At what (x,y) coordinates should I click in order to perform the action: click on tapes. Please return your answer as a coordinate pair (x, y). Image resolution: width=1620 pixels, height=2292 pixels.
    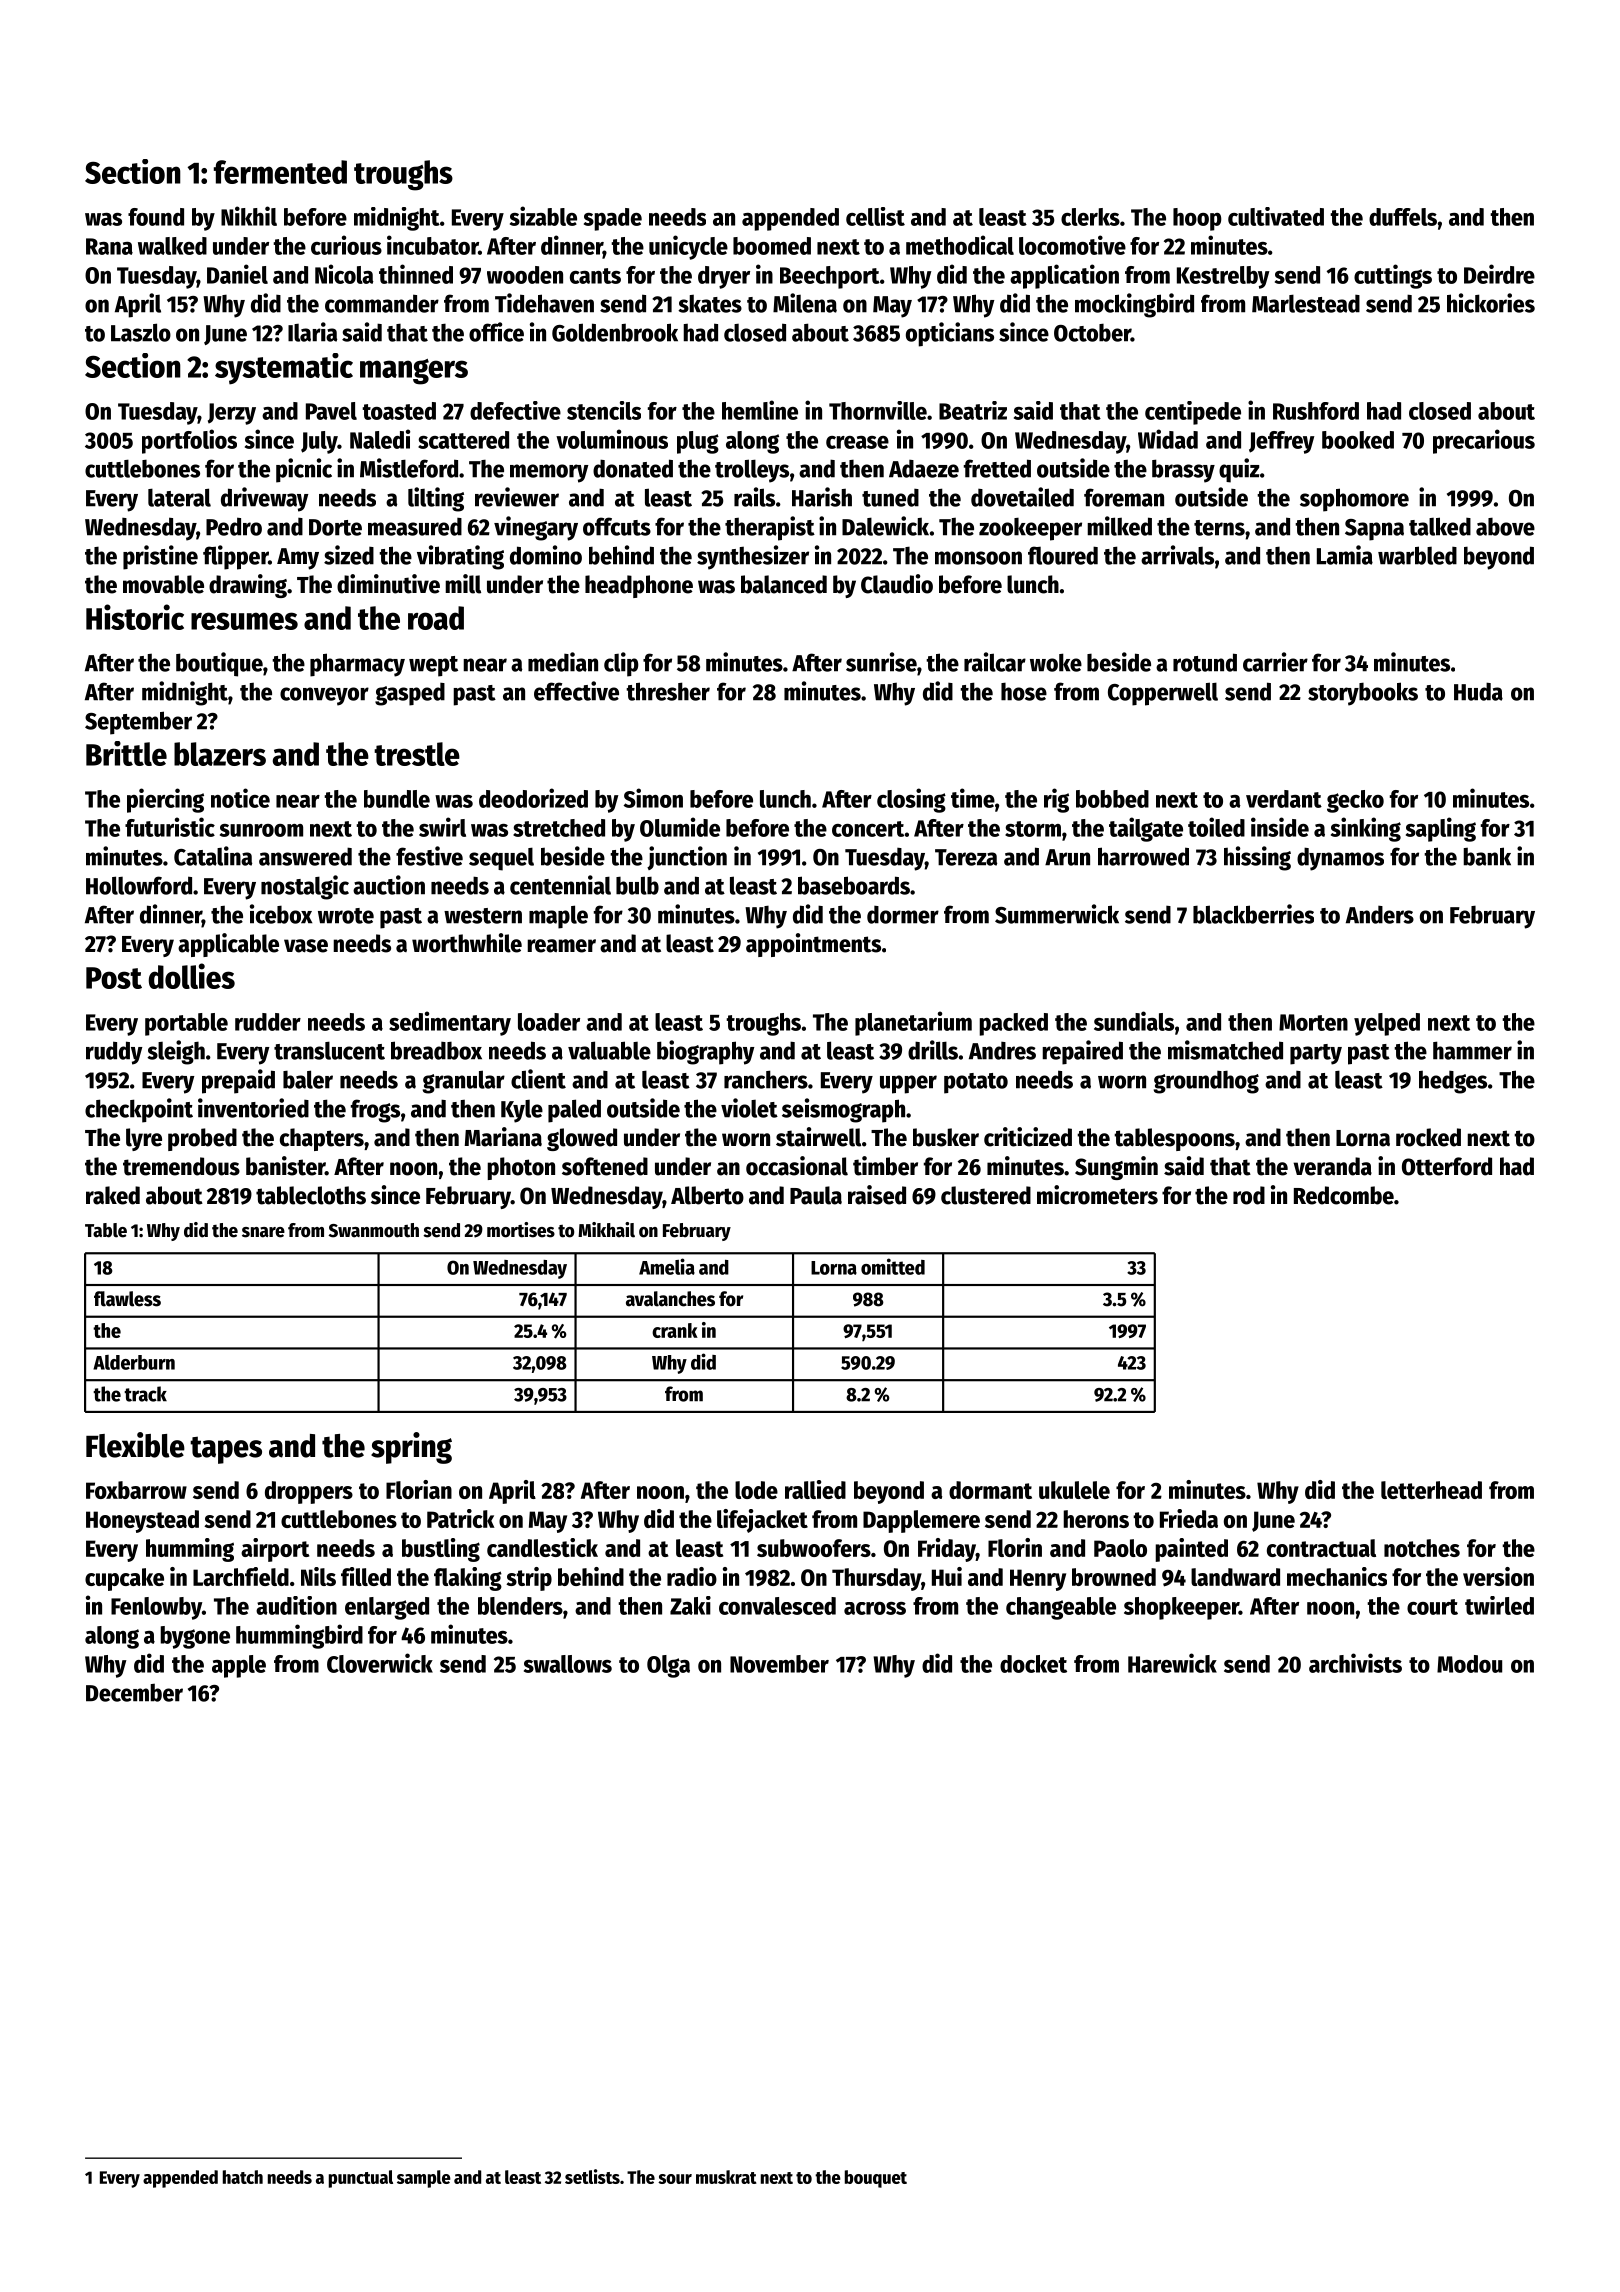
    Looking at the image, I should click on (226, 1450).
